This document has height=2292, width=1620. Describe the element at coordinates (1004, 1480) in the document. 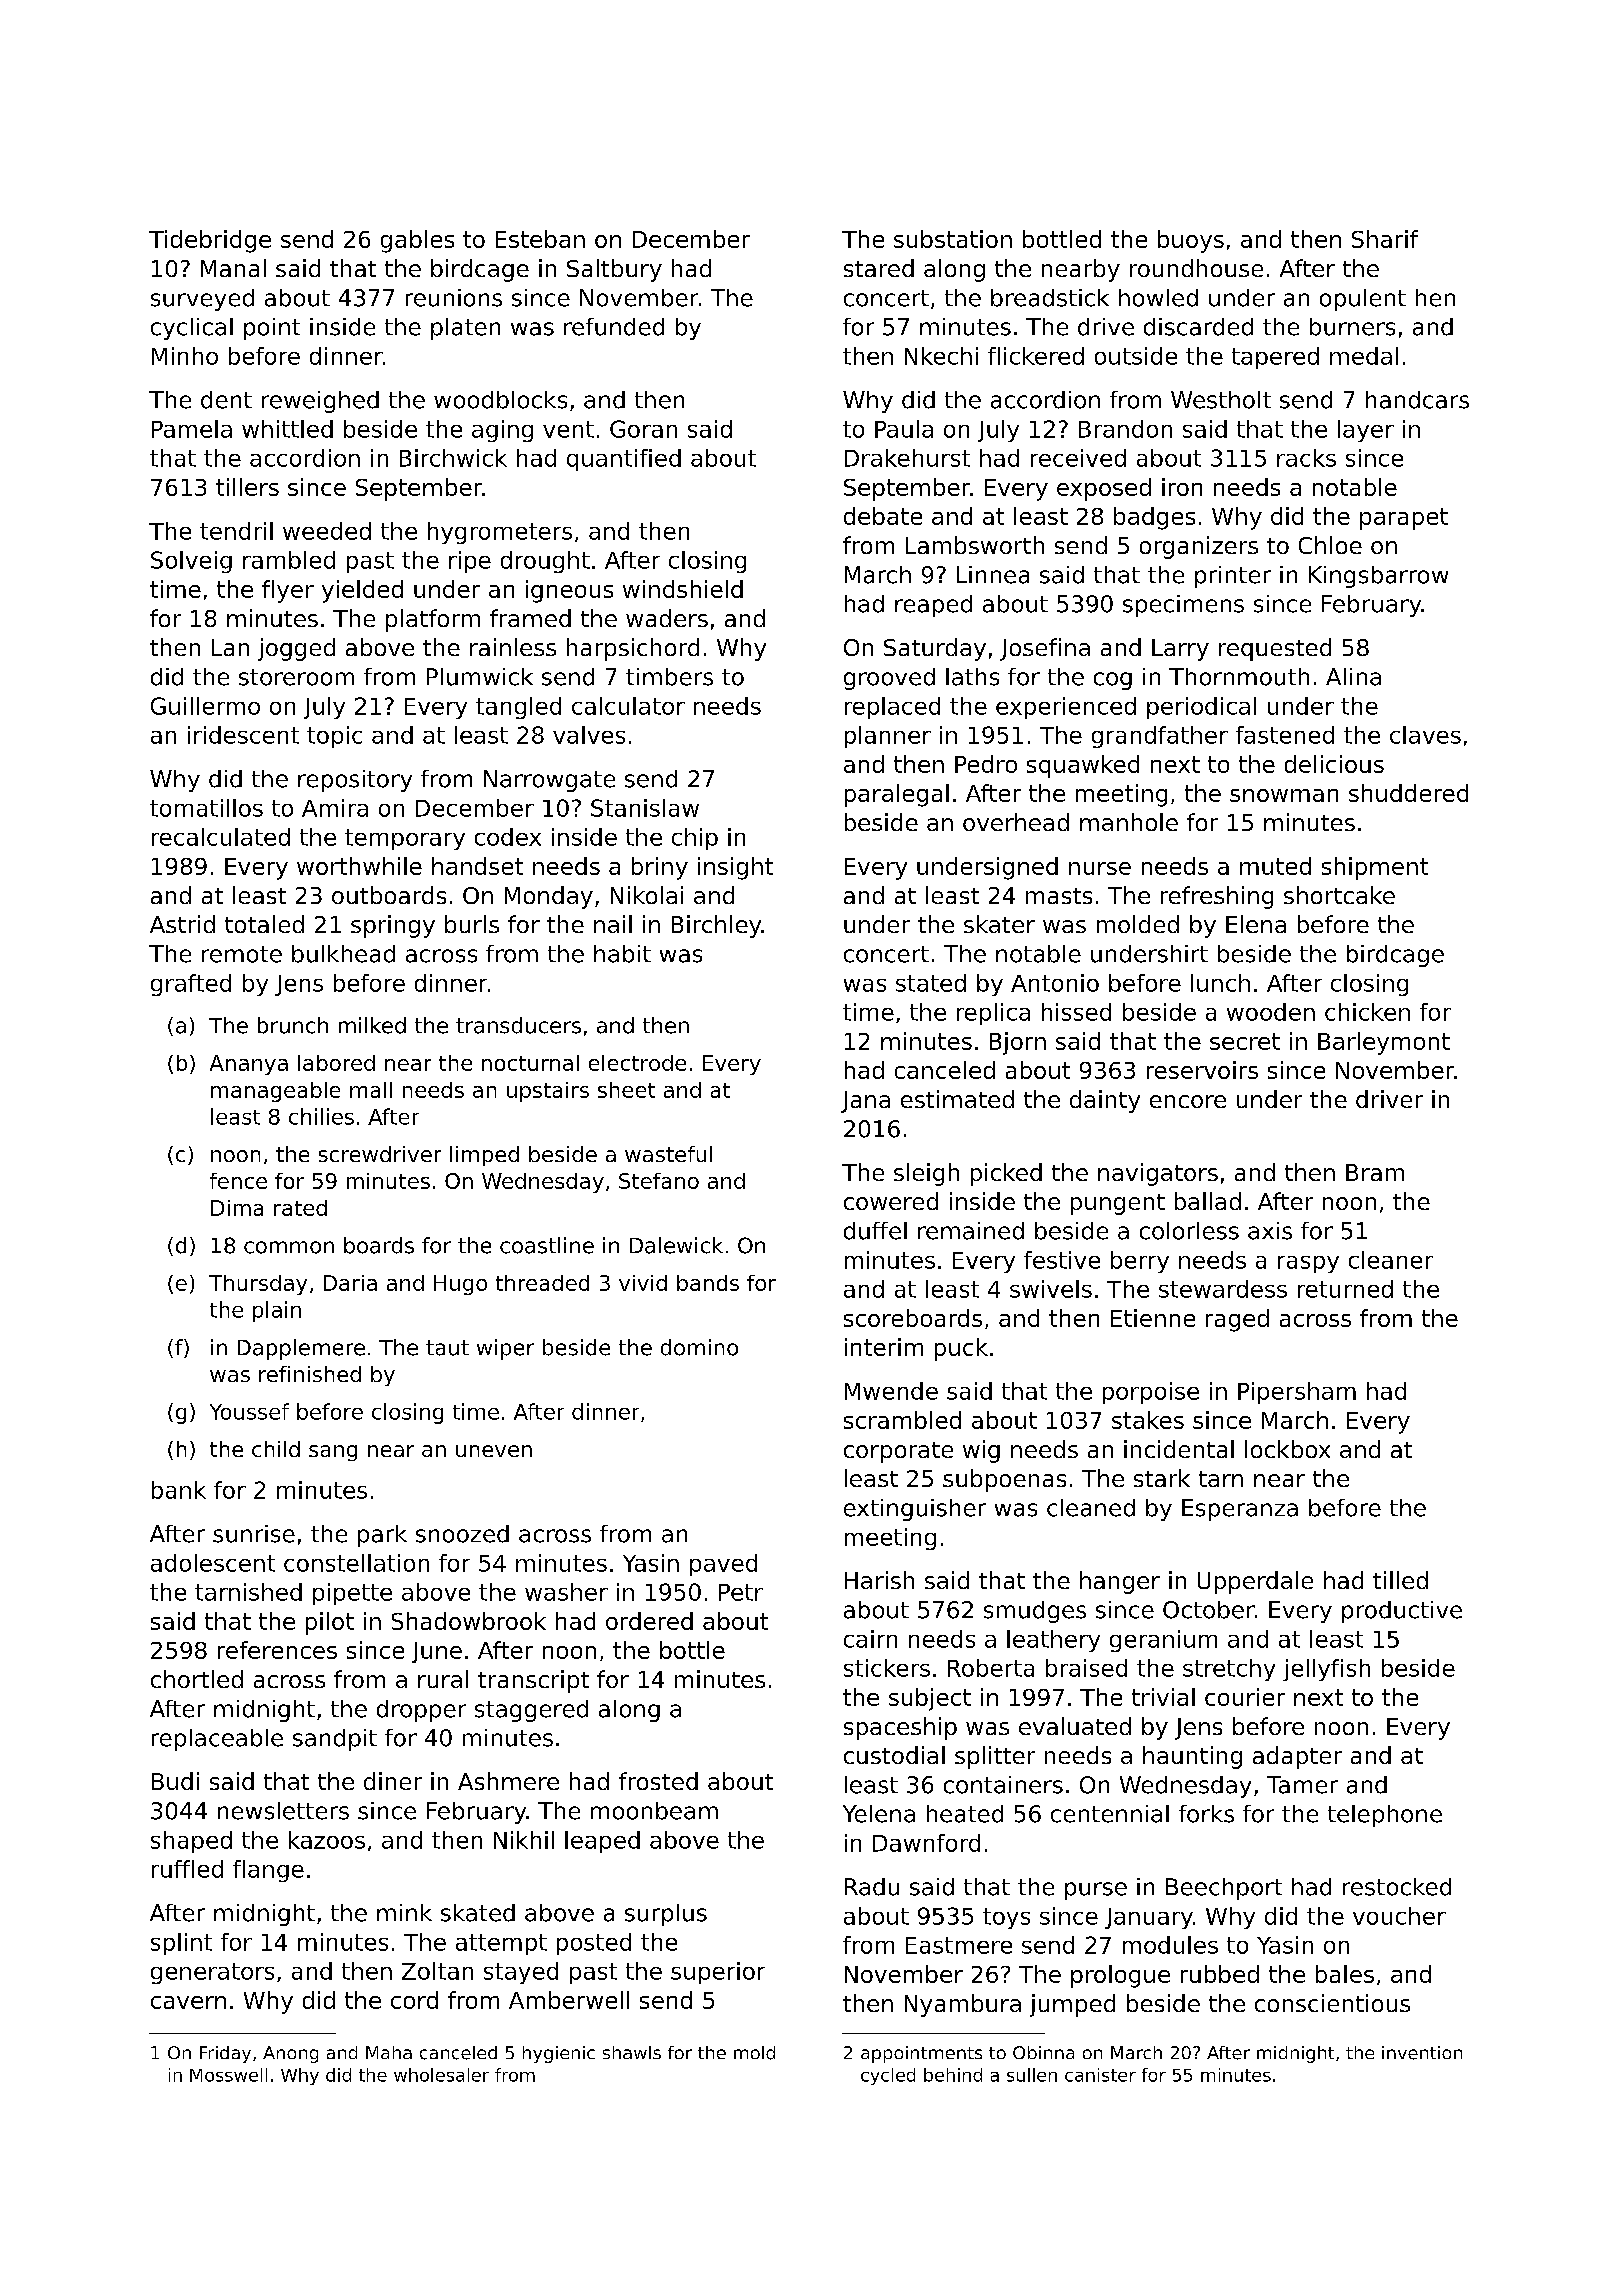

I see `subpoenas` at that location.
